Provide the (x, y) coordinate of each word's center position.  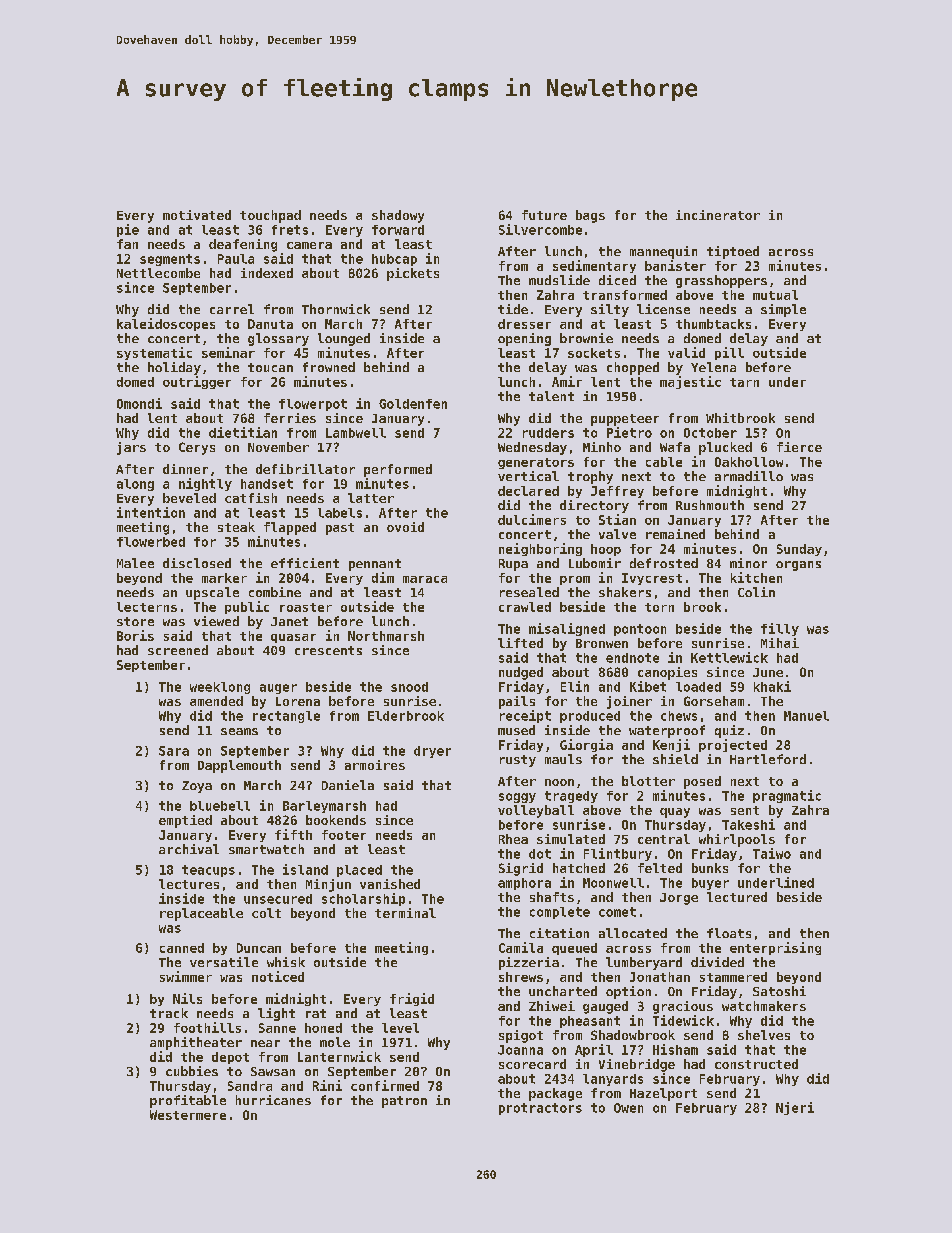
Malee (135, 563)
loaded (698, 687)
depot (230, 1058)
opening (524, 339)
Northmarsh (386, 636)
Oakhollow (749, 462)
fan (127, 244)
